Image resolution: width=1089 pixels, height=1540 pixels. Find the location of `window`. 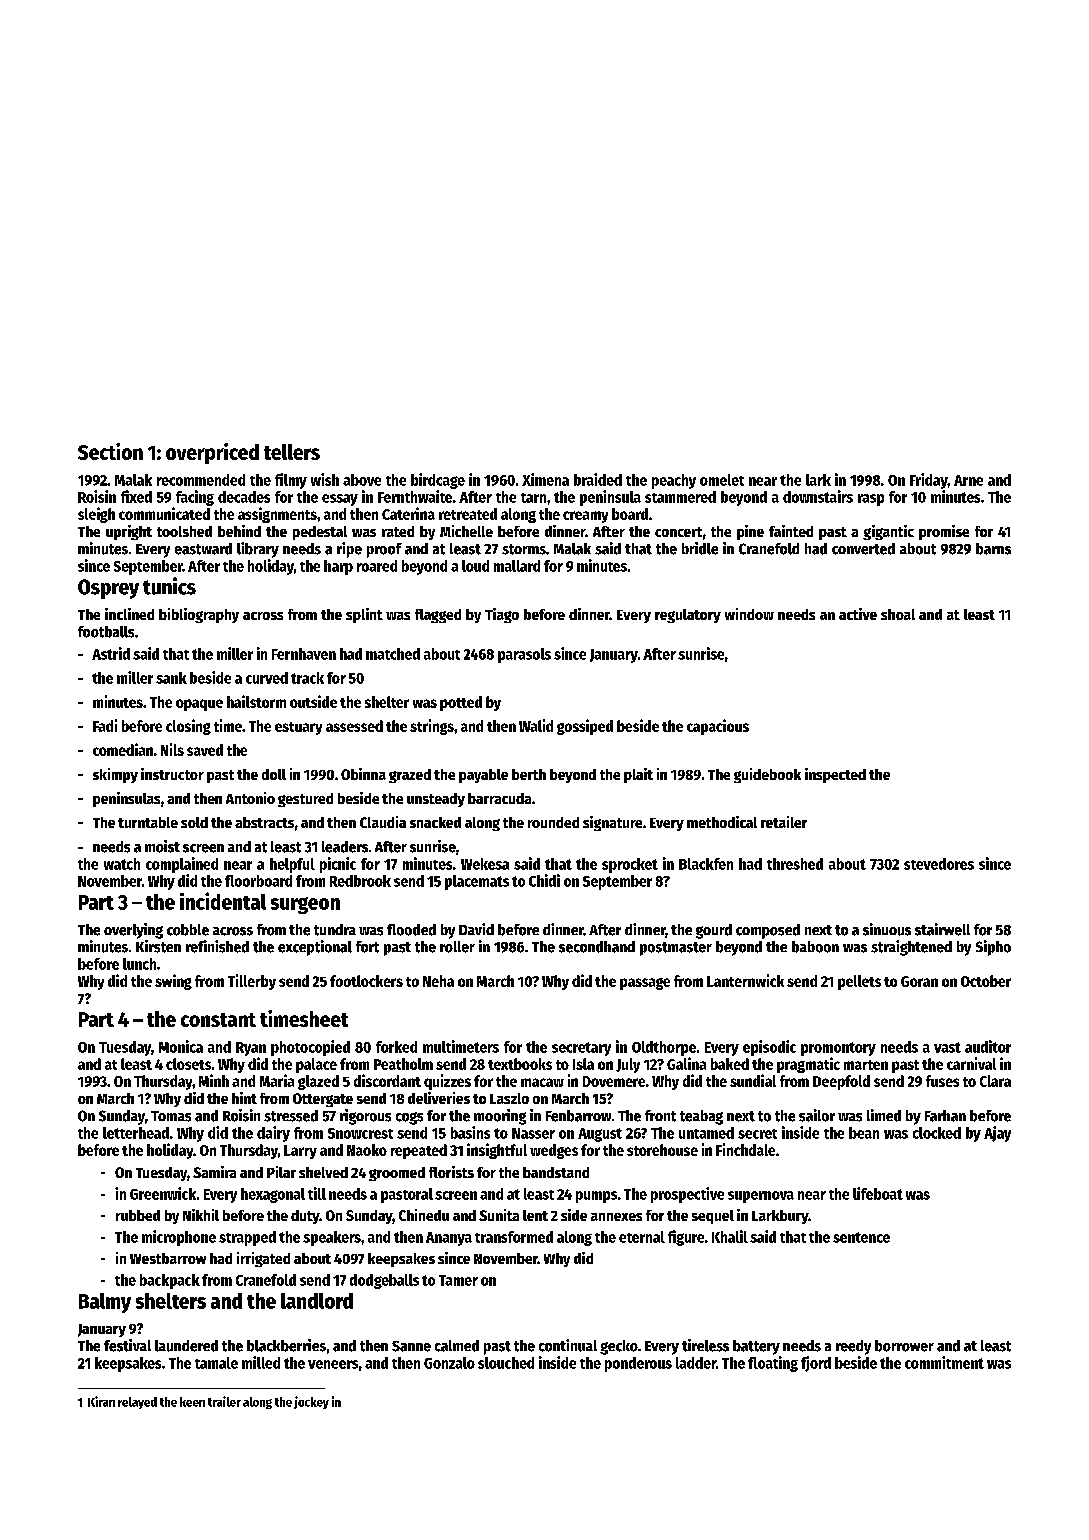

window is located at coordinates (749, 614).
